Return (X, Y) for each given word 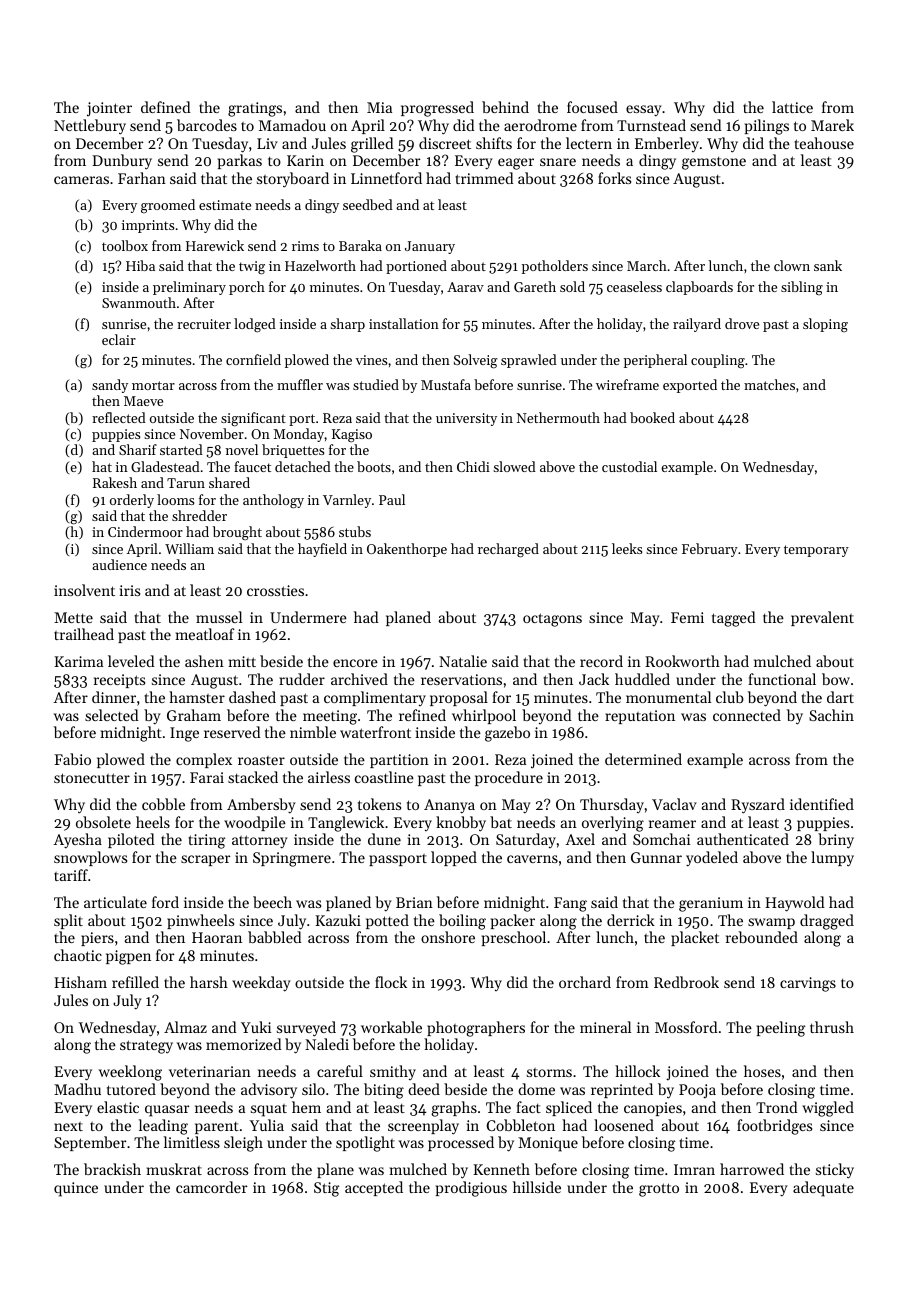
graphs (454, 1109)
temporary (816, 551)
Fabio (72, 759)
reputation (640, 717)
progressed (437, 109)
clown (792, 265)
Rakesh (115, 482)
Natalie (463, 661)
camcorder (211, 1187)
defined (166, 107)
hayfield (322, 550)
